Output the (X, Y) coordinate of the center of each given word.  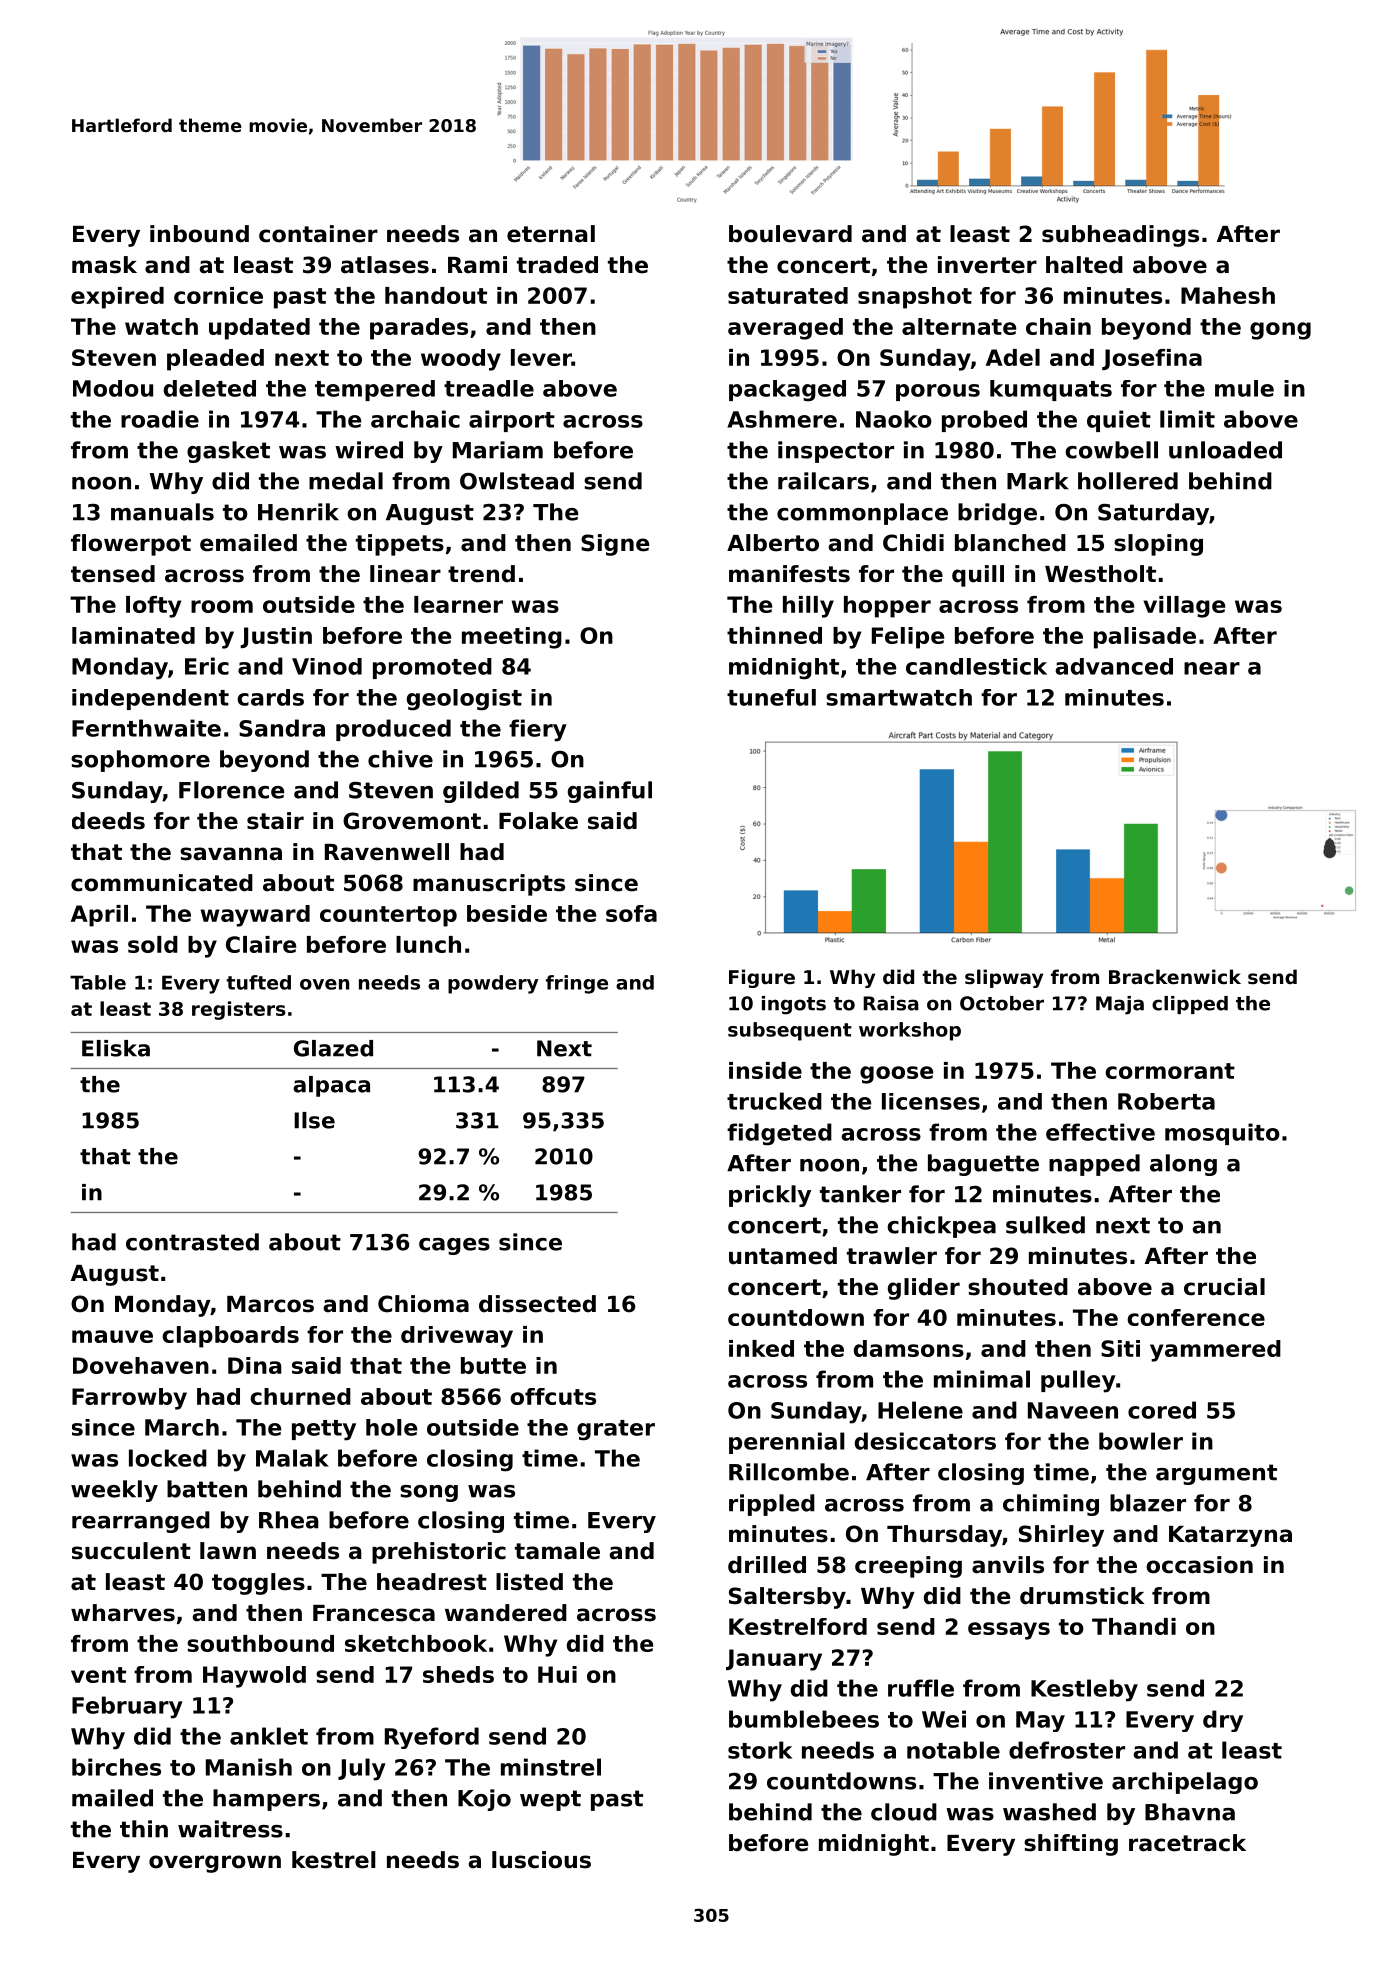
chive (400, 759)
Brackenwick (1175, 976)
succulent (131, 1551)
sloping (1158, 545)
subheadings (1120, 236)
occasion (1199, 1565)
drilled (767, 1565)
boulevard (790, 234)
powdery (493, 984)
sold (153, 944)
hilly (808, 607)
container (318, 234)
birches (116, 1767)
